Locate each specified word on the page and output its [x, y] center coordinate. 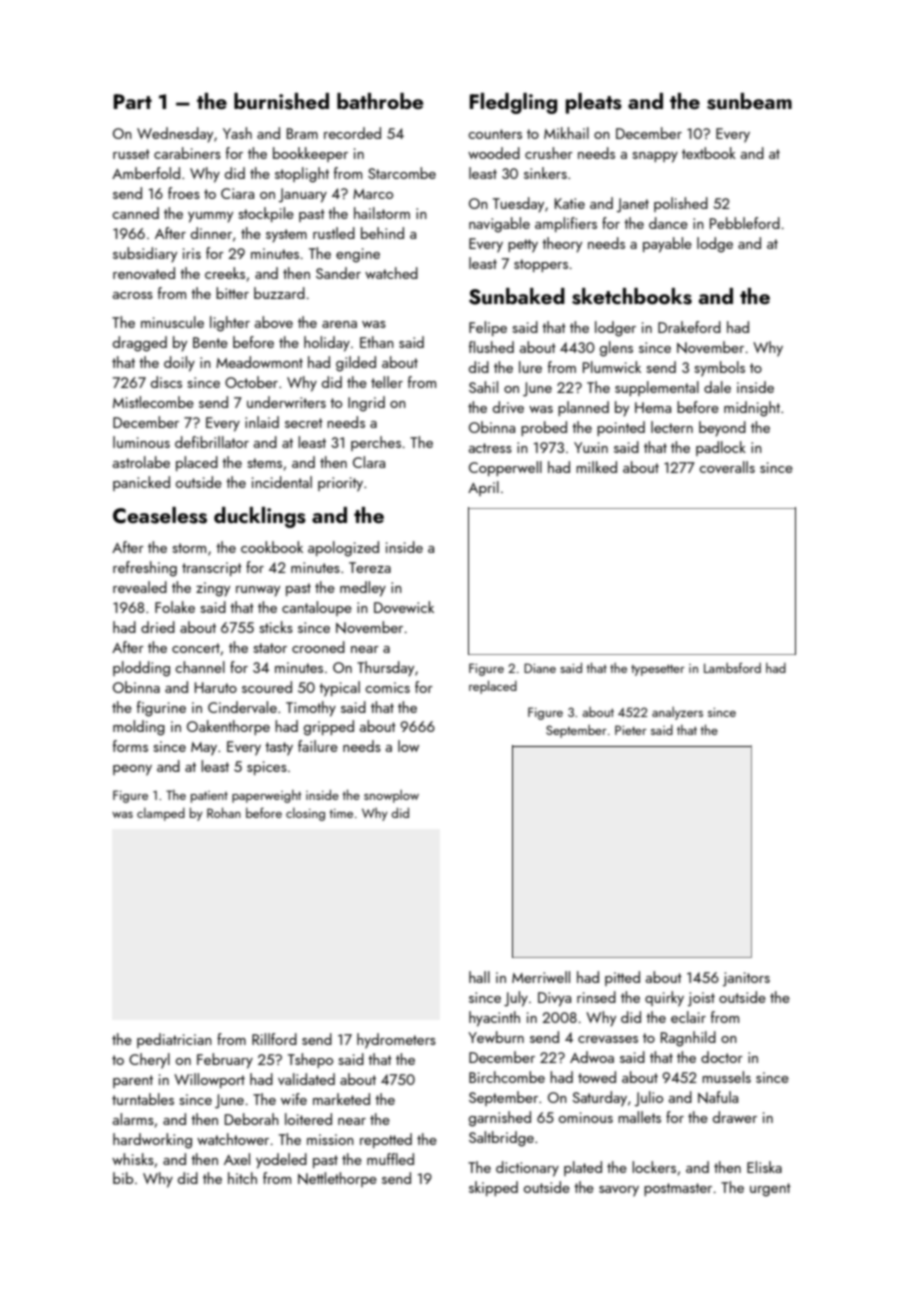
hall [479, 977]
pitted [622, 978]
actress [490, 448]
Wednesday [175, 135]
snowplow [391, 796]
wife [294, 1099]
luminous [141, 442]
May [204, 749]
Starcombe [402, 173]
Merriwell [541, 977]
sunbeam [749, 101]
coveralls [727, 467]
